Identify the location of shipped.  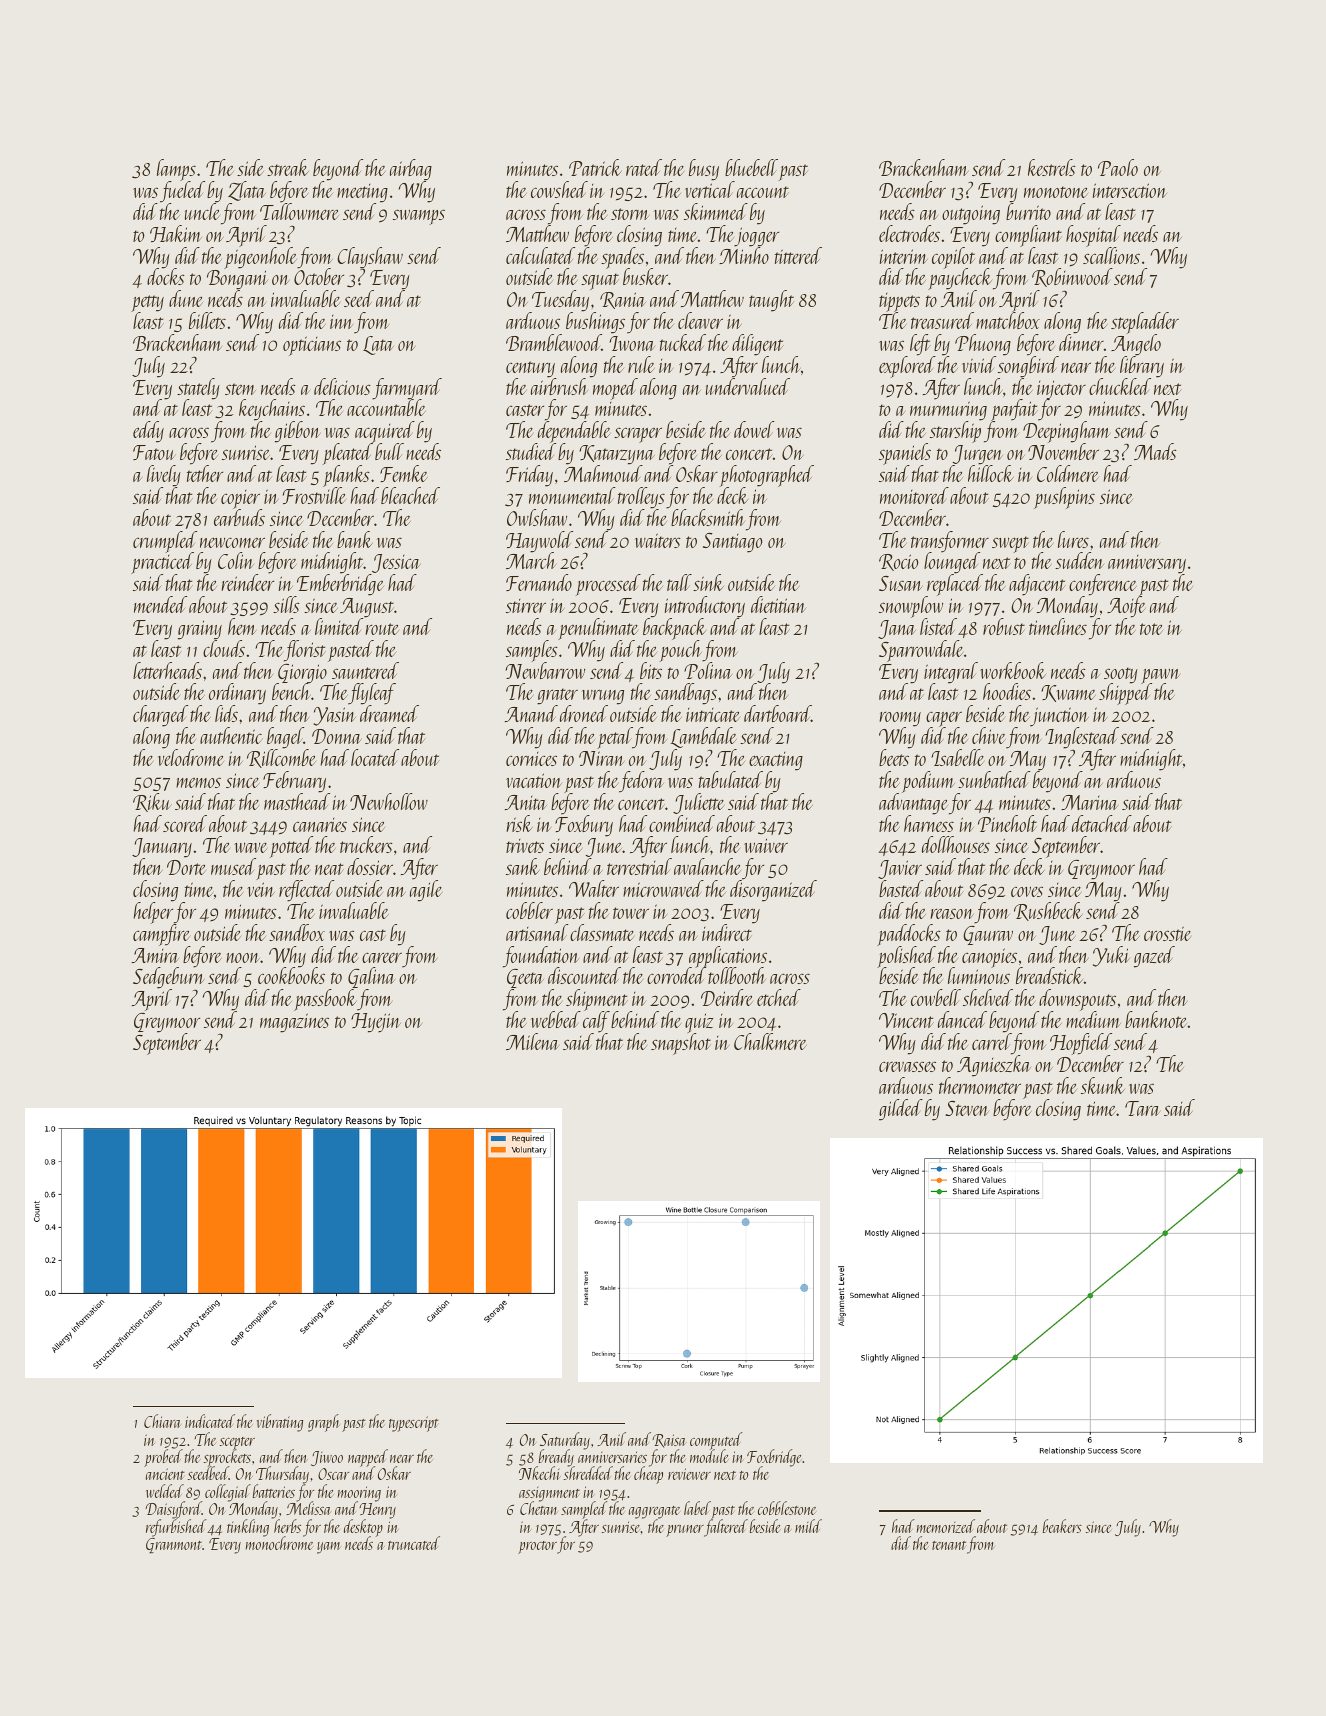
(1124, 694).
